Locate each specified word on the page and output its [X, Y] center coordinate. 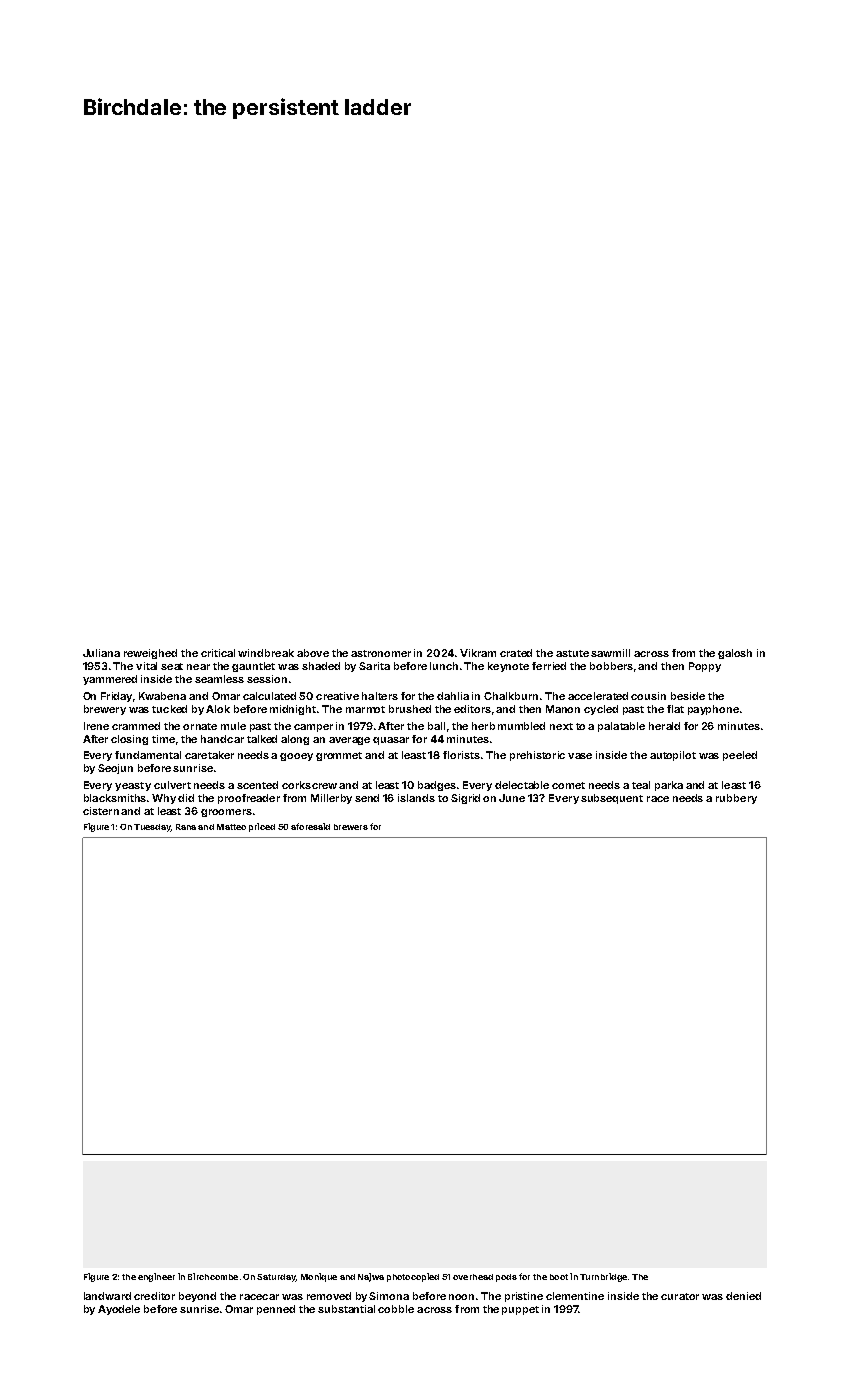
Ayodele [119, 1310]
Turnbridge [603, 1277]
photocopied [413, 1277]
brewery [105, 710]
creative [337, 696]
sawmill [610, 653]
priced [262, 827]
